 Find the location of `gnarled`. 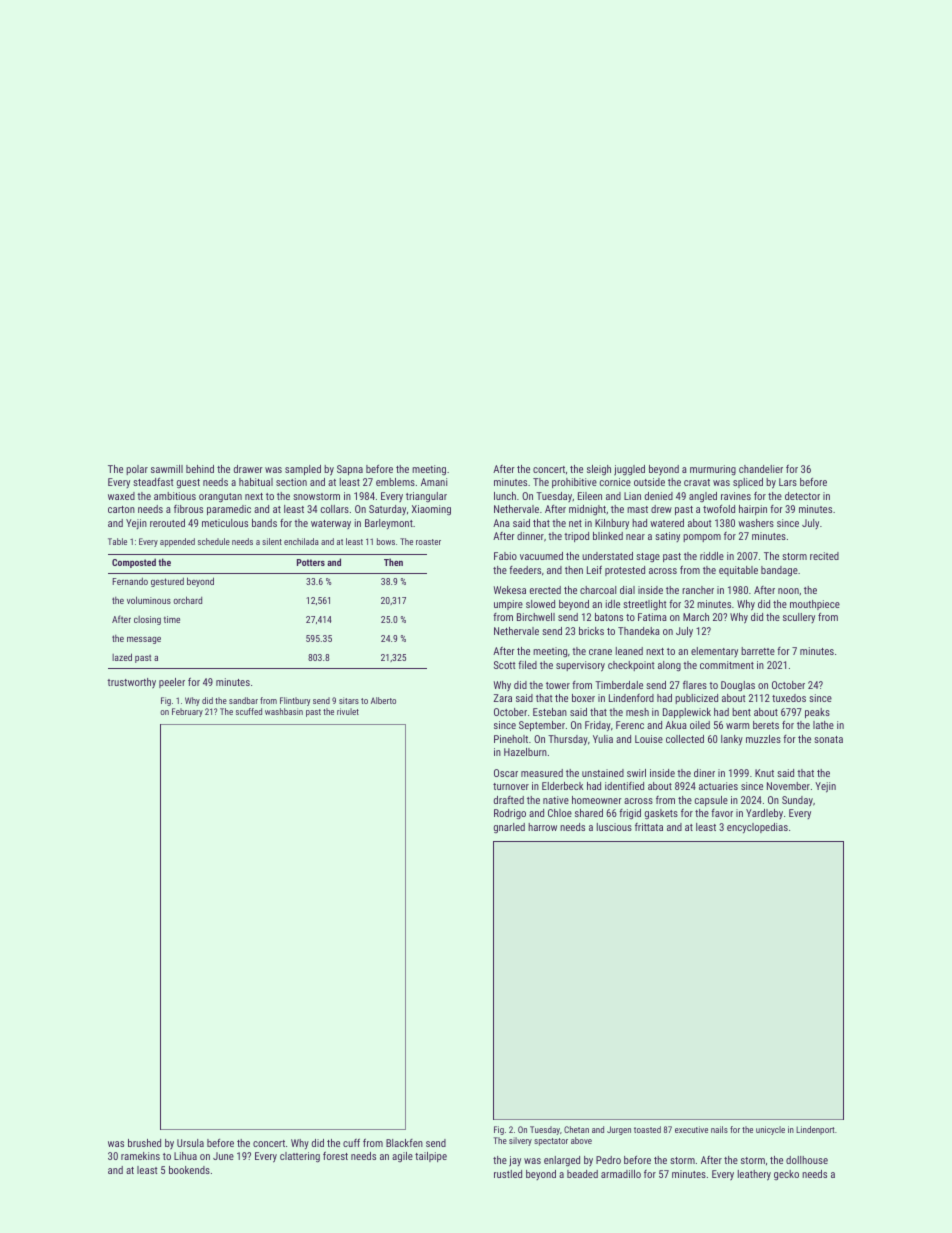

gnarled is located at coordinates (509, 828).
